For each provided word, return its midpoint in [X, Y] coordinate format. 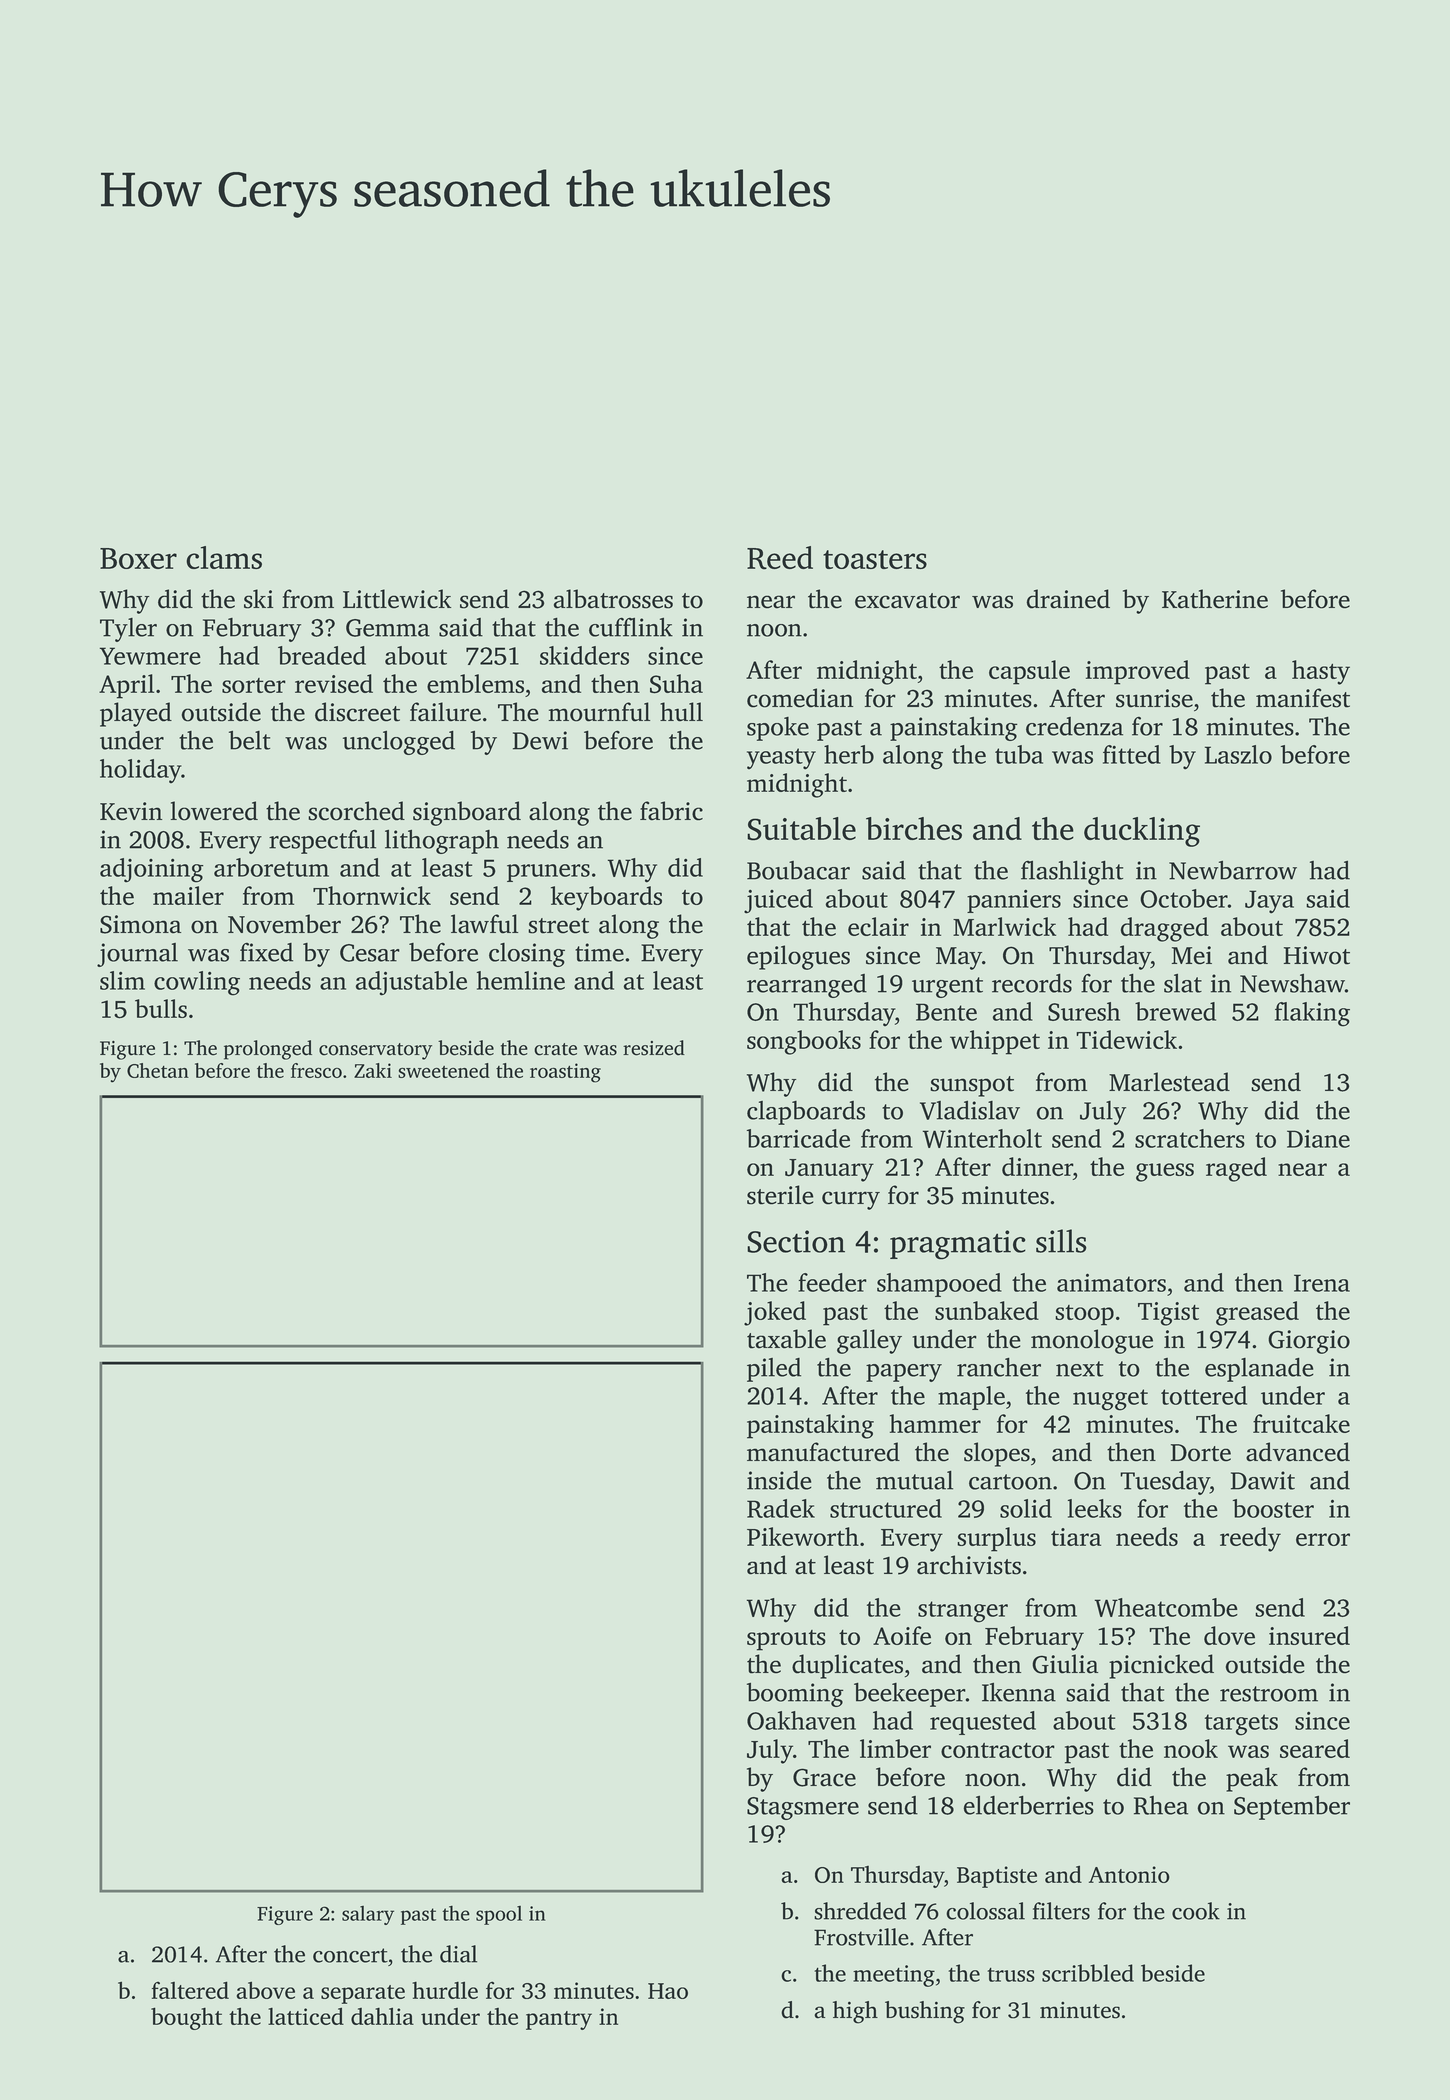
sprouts [786, 1640]
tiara [1076, 1537]
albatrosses [613, 599]
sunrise [1154, 698]
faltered [190, 1990]
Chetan [158, 1070]
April [126, 686]
